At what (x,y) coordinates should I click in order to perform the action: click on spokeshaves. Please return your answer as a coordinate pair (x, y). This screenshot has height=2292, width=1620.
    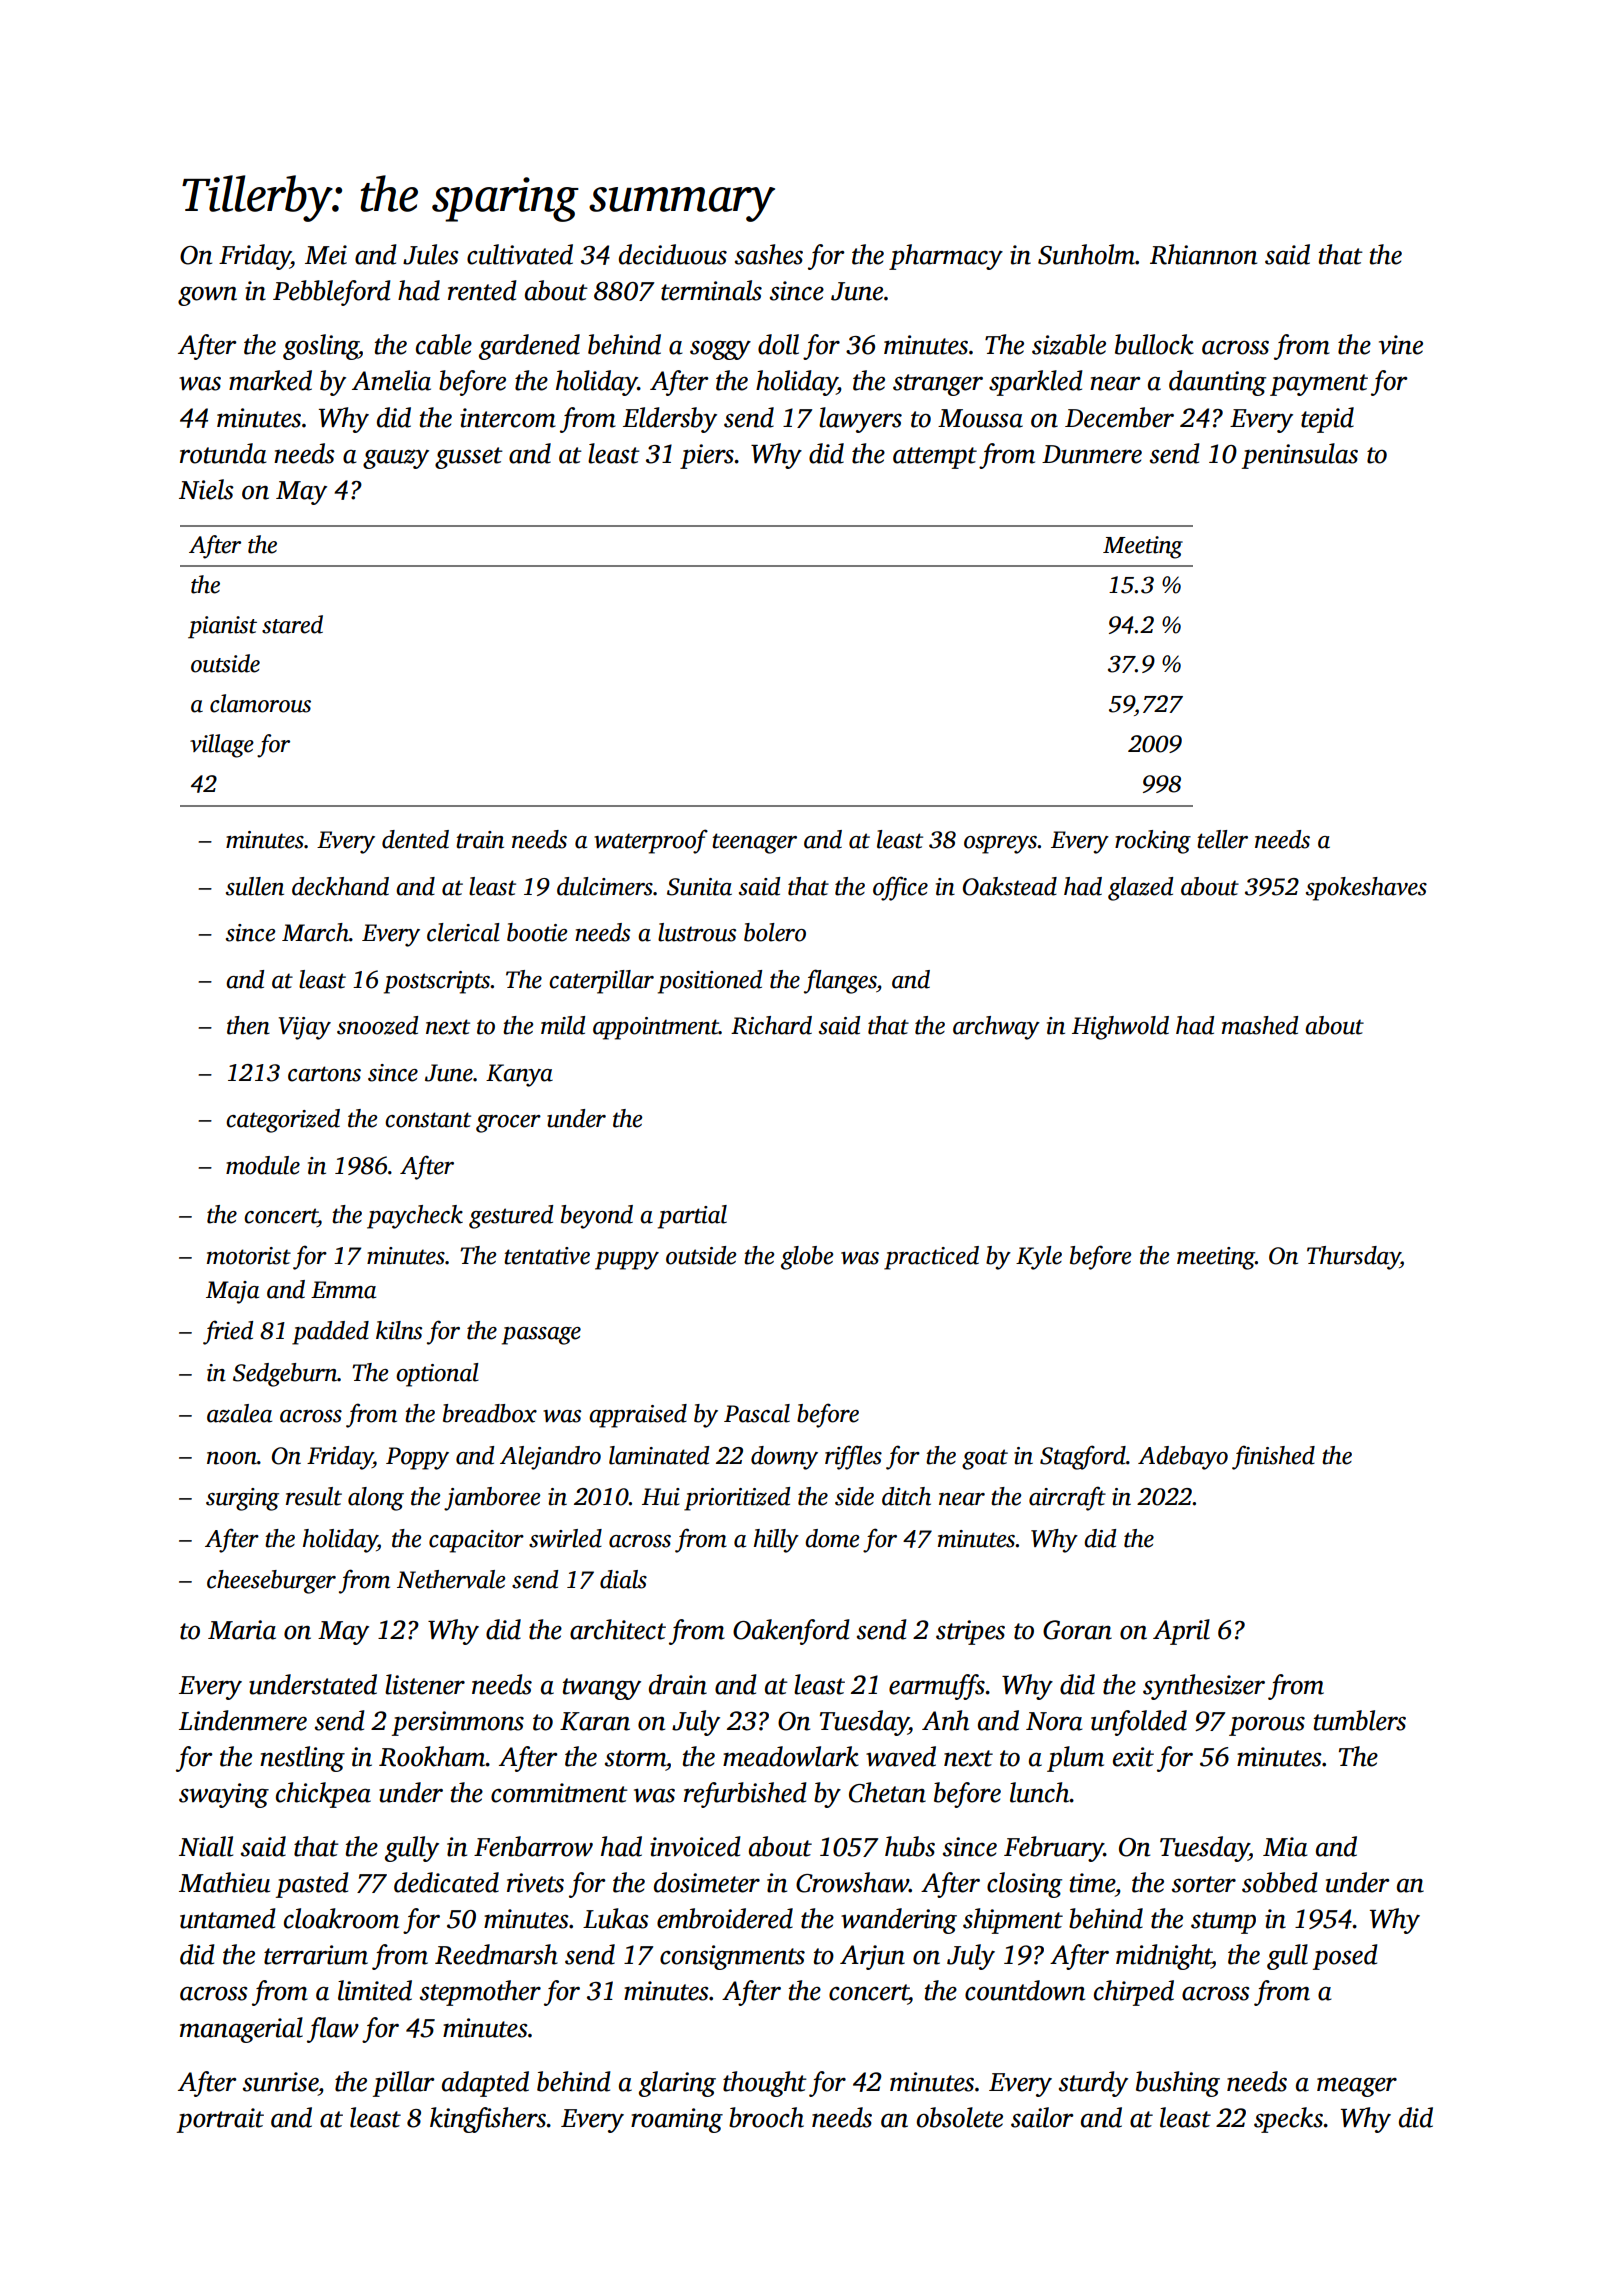
    Looking at the image, I should click on (1366, 889).
